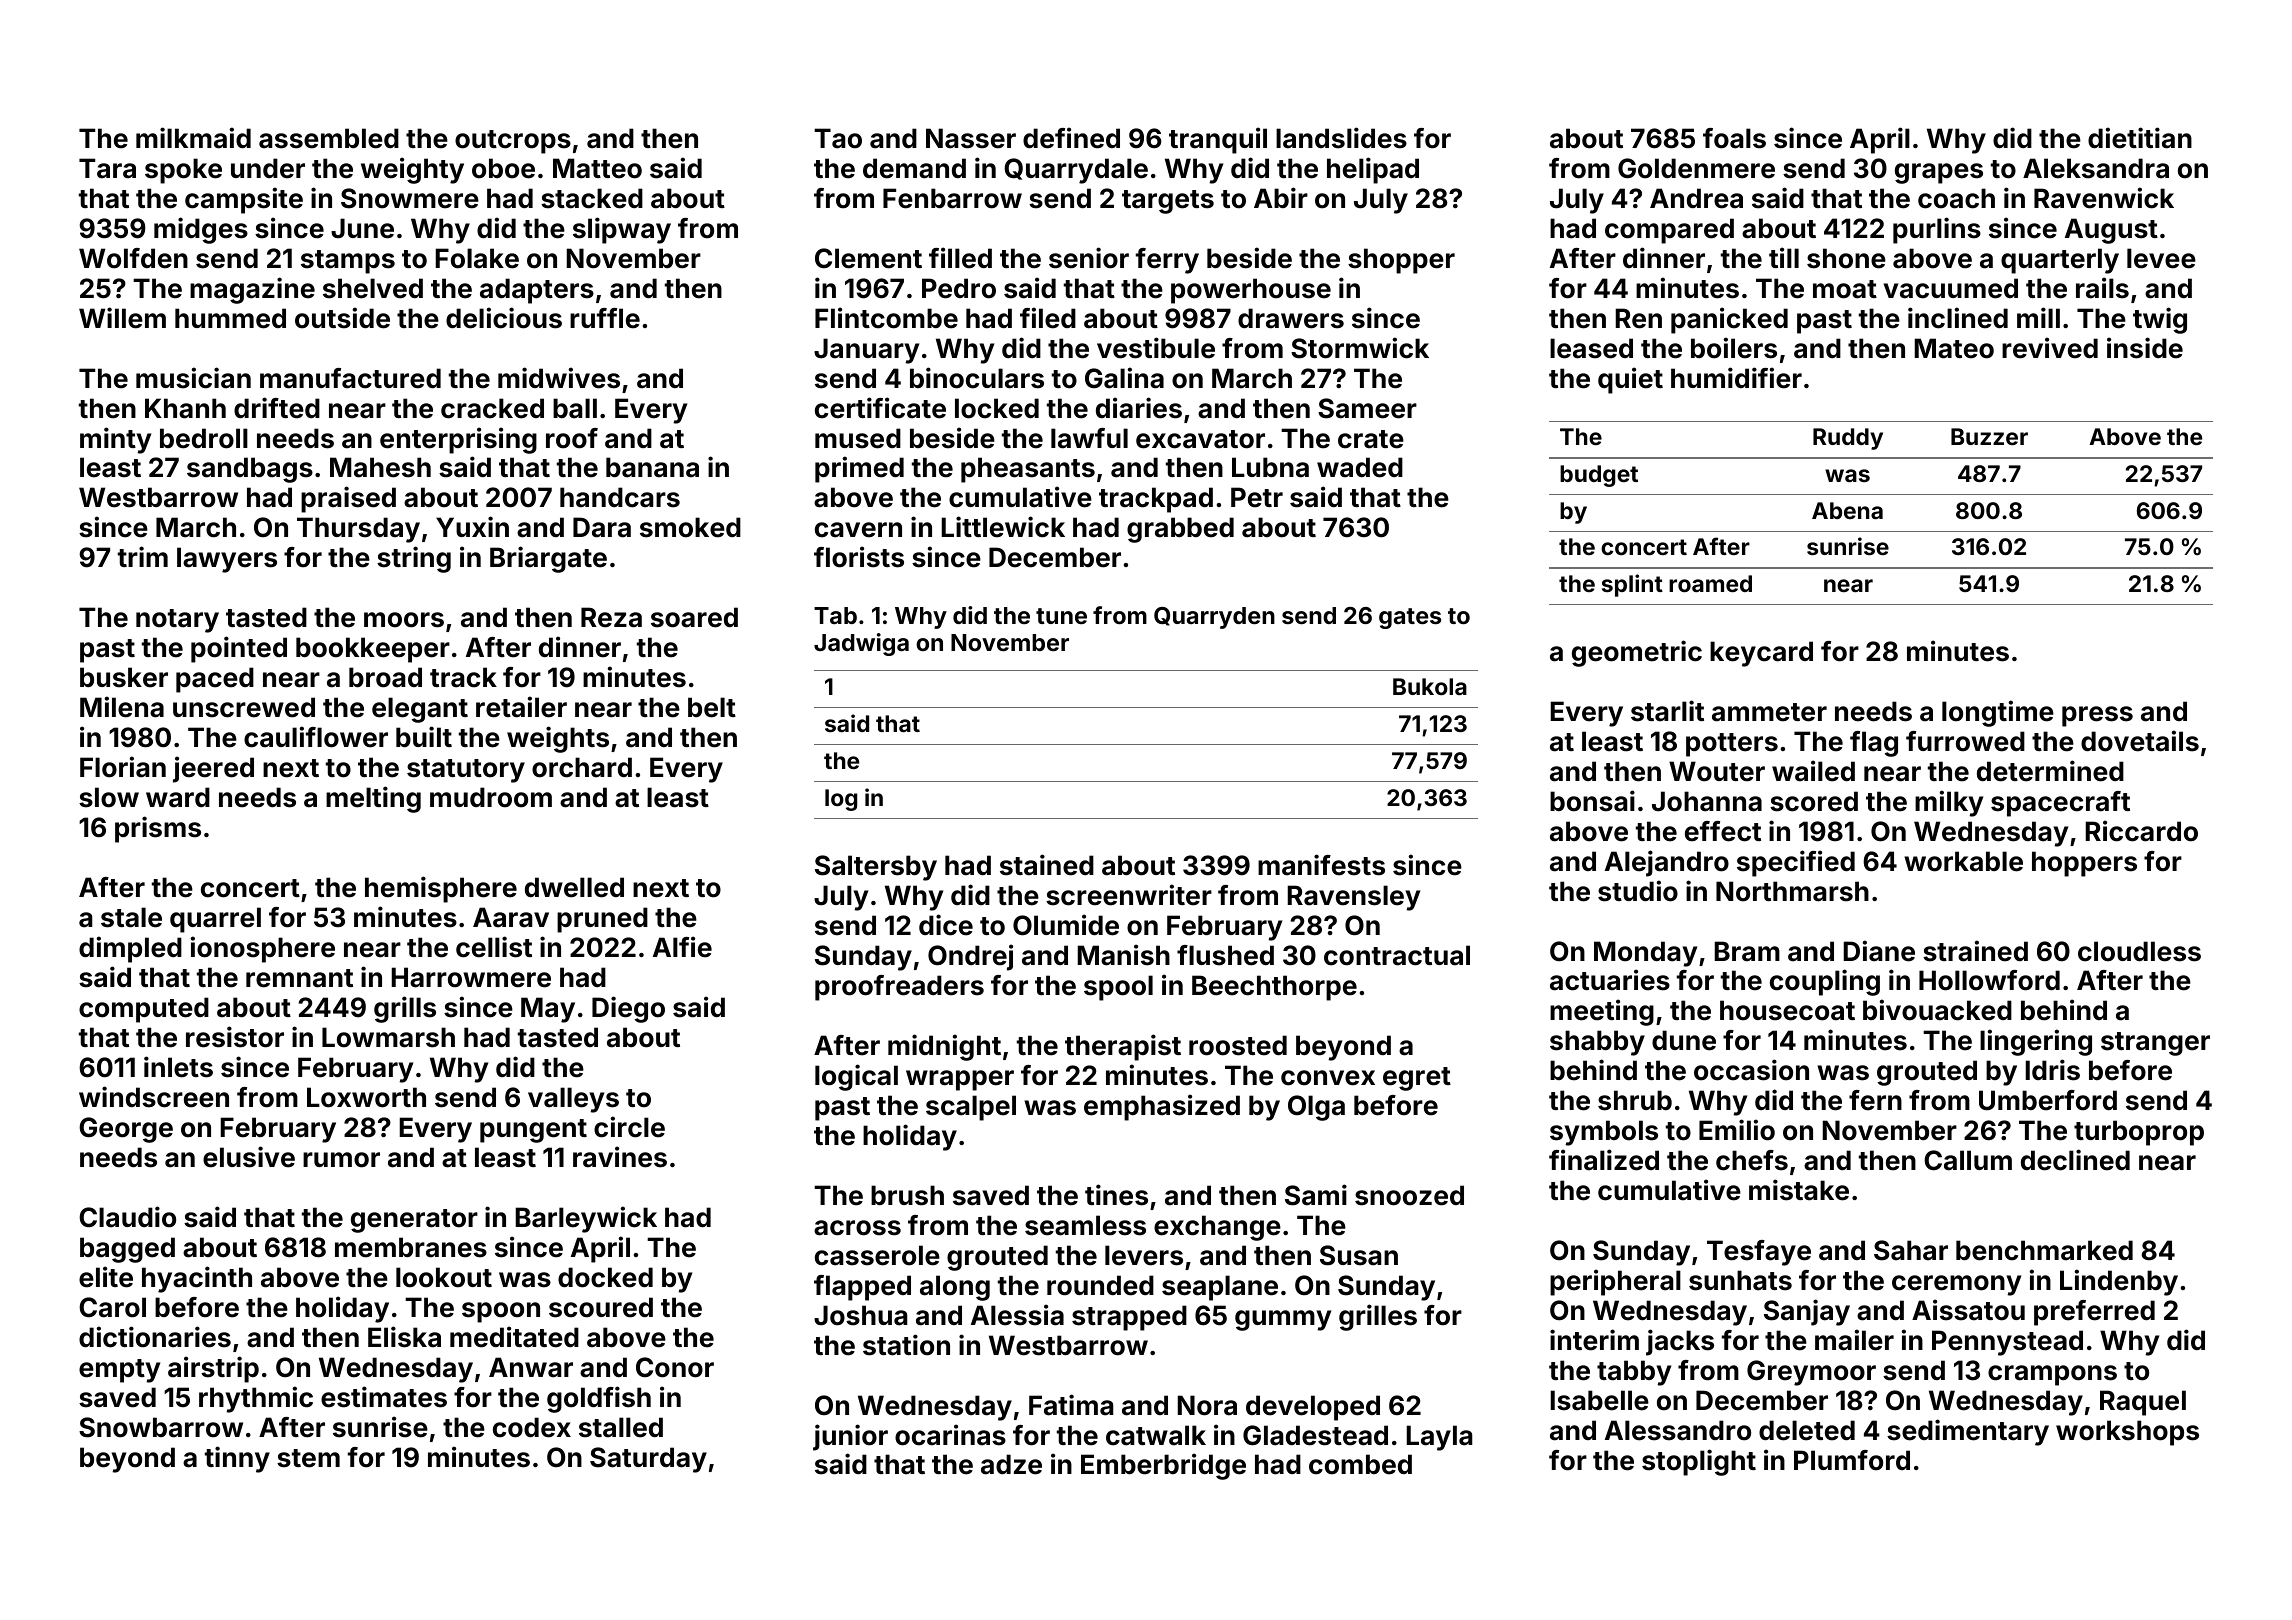 Image resolution: width=2292 pixels, height=1620 pixels. Describe the element at coordinates (308, 1458) in the screenshot. I see `stem` at that location.
